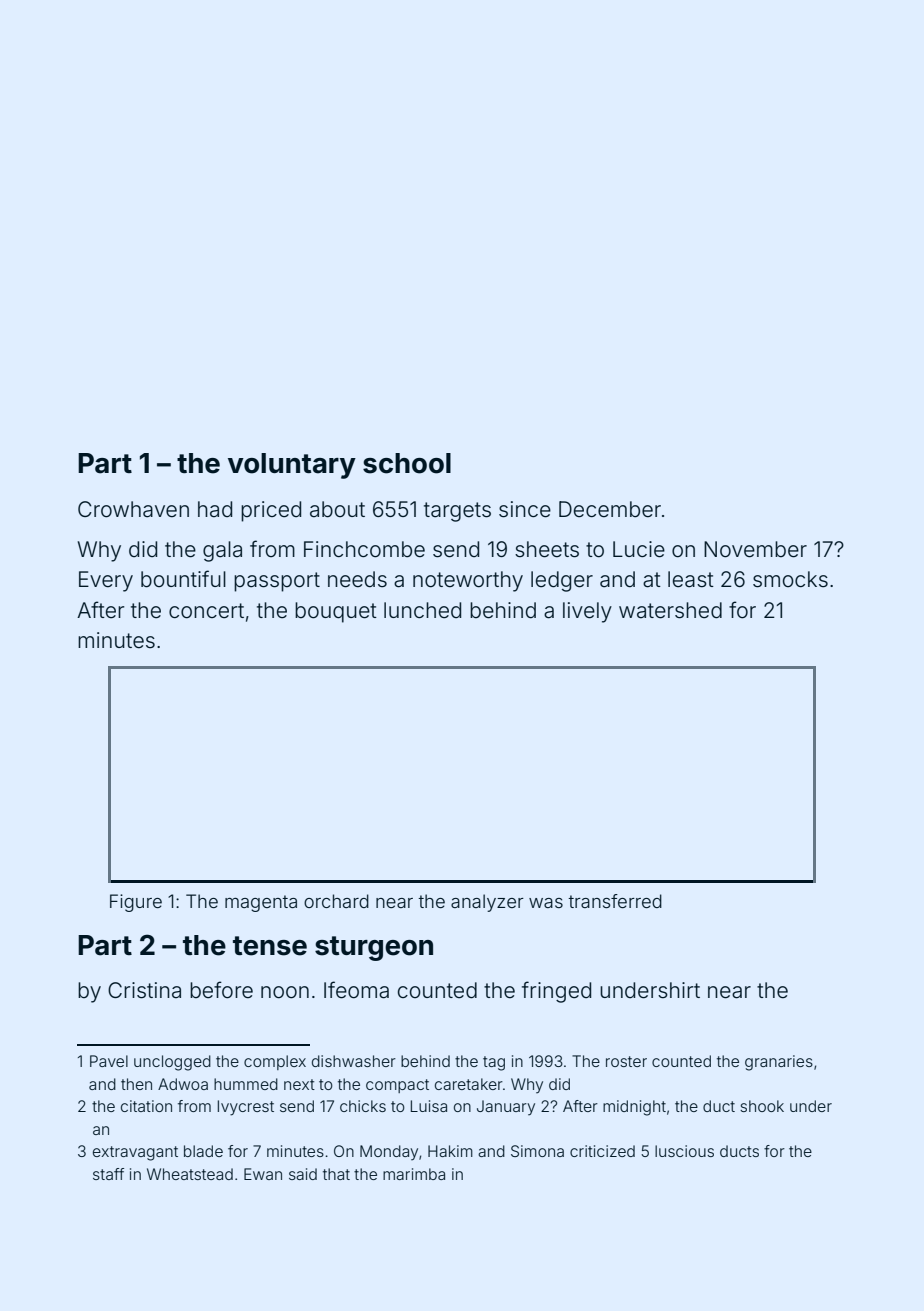 This screenshot has height=1311, width=924. Describe the element at coordinates (610, 509) in the screenshot. I see `December` at that location.
